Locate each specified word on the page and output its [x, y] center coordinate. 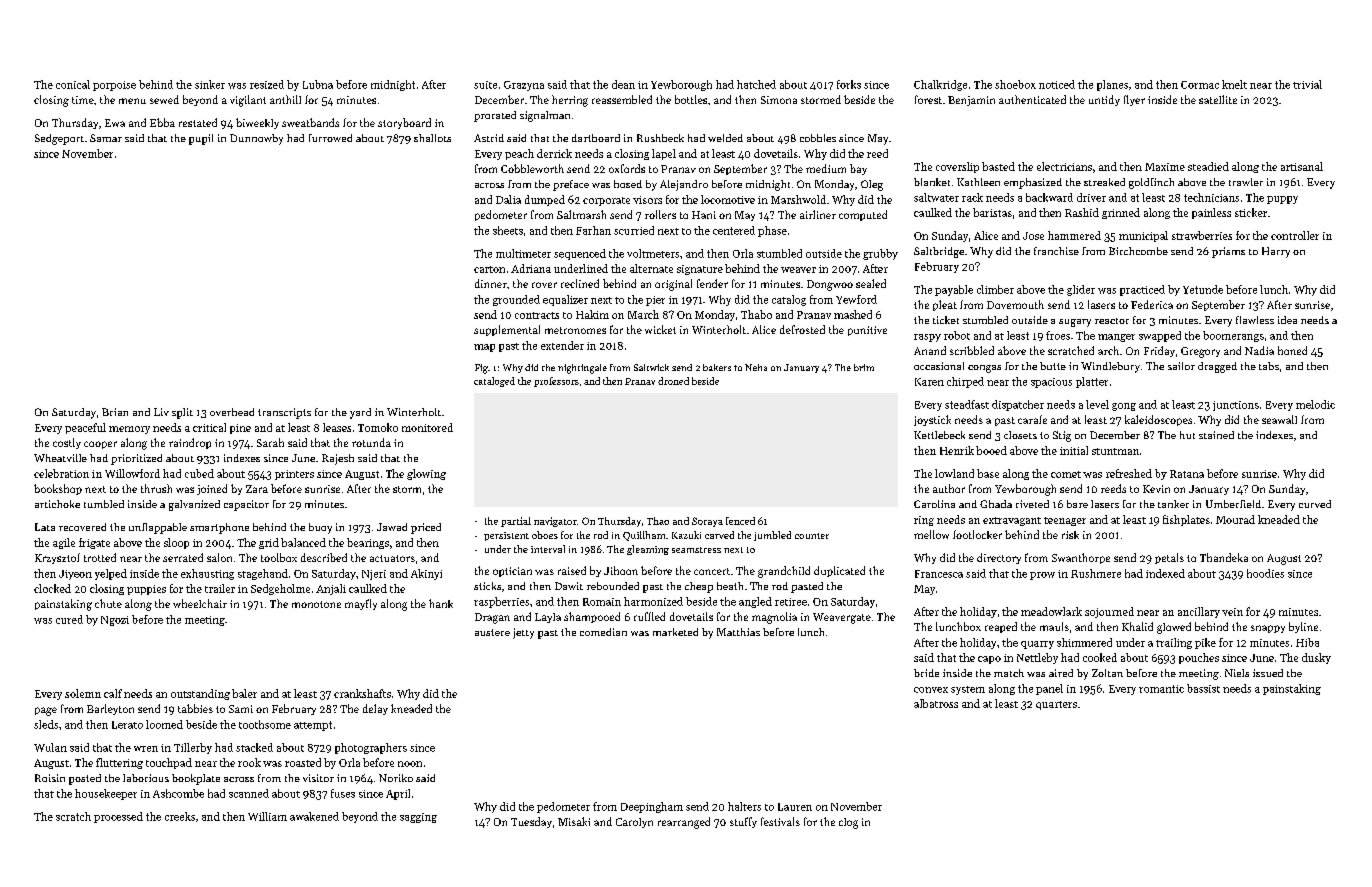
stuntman [1115, 451]
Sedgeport [59, 139]
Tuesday [531, 822]
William [267, 816]
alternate [651, 268]
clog [848, 823]
